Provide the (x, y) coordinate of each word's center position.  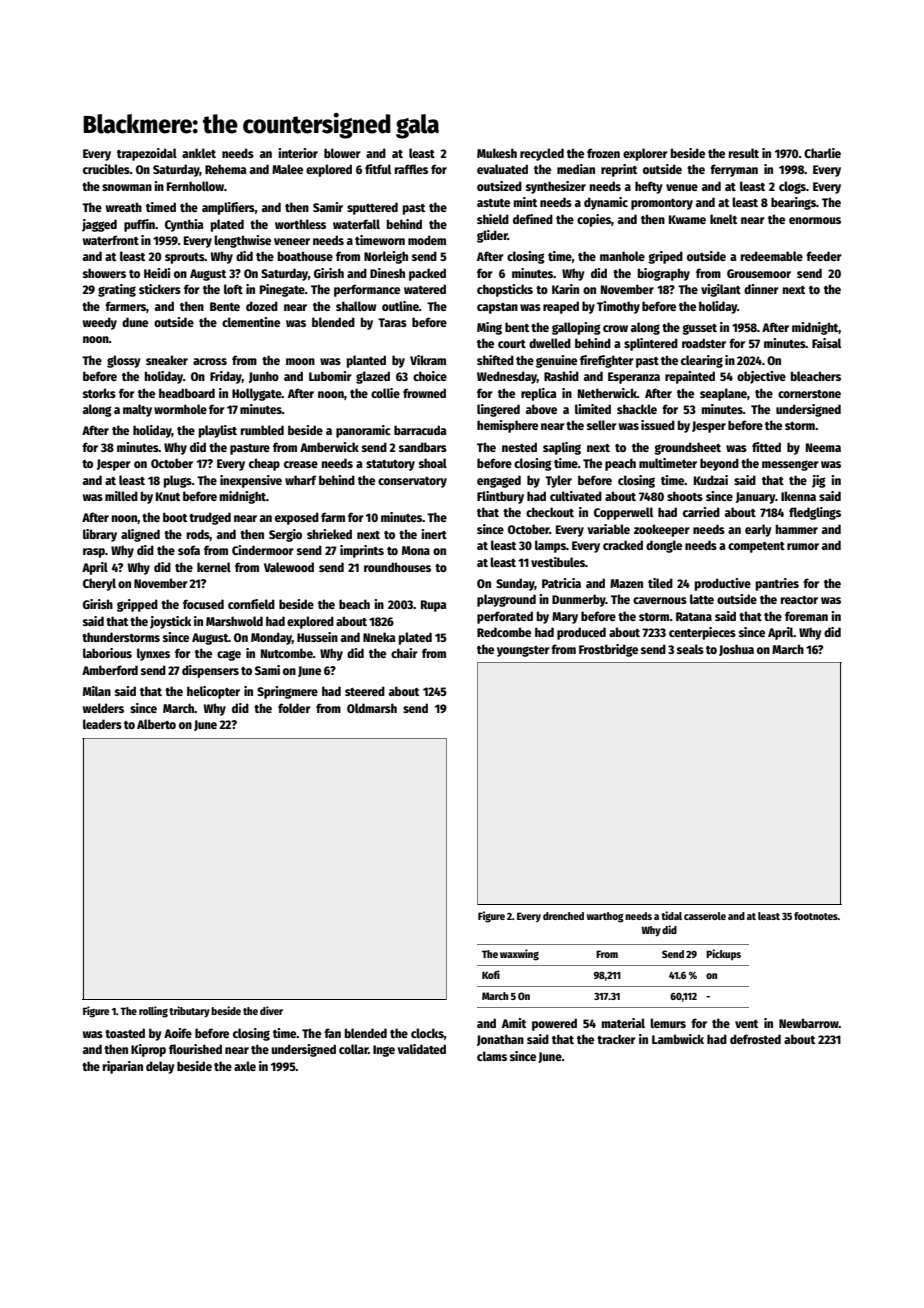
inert (434, 534)
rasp (94, 553)
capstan (497, 308)
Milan (97, 691)
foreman (806, 616)
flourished (195, 1049)
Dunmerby (579, 600)
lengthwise (242, 241)
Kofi (491, 974)
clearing (702, 361)
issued (658, 425)
